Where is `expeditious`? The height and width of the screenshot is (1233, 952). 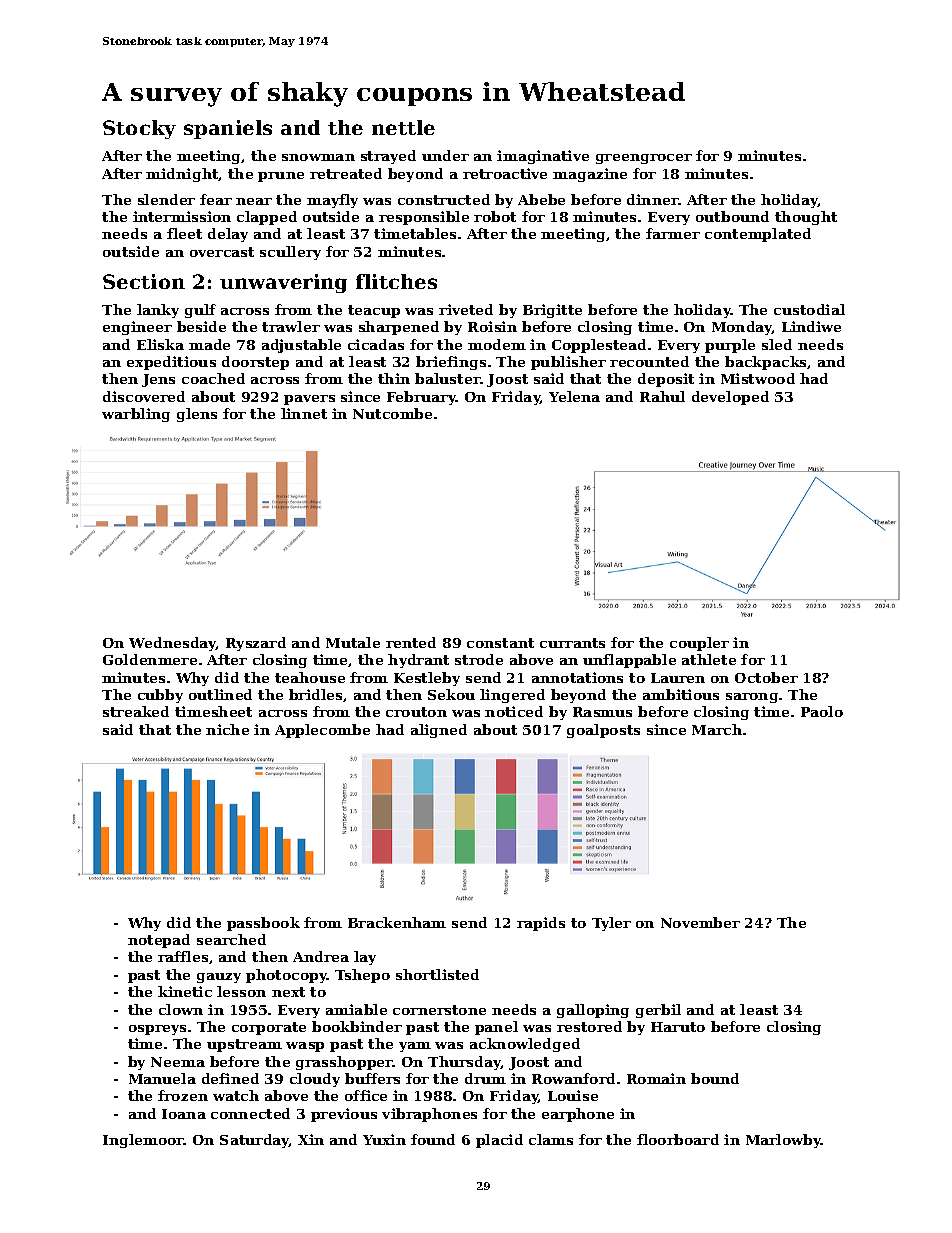 expeditious is located at coordinates (171, 363).
